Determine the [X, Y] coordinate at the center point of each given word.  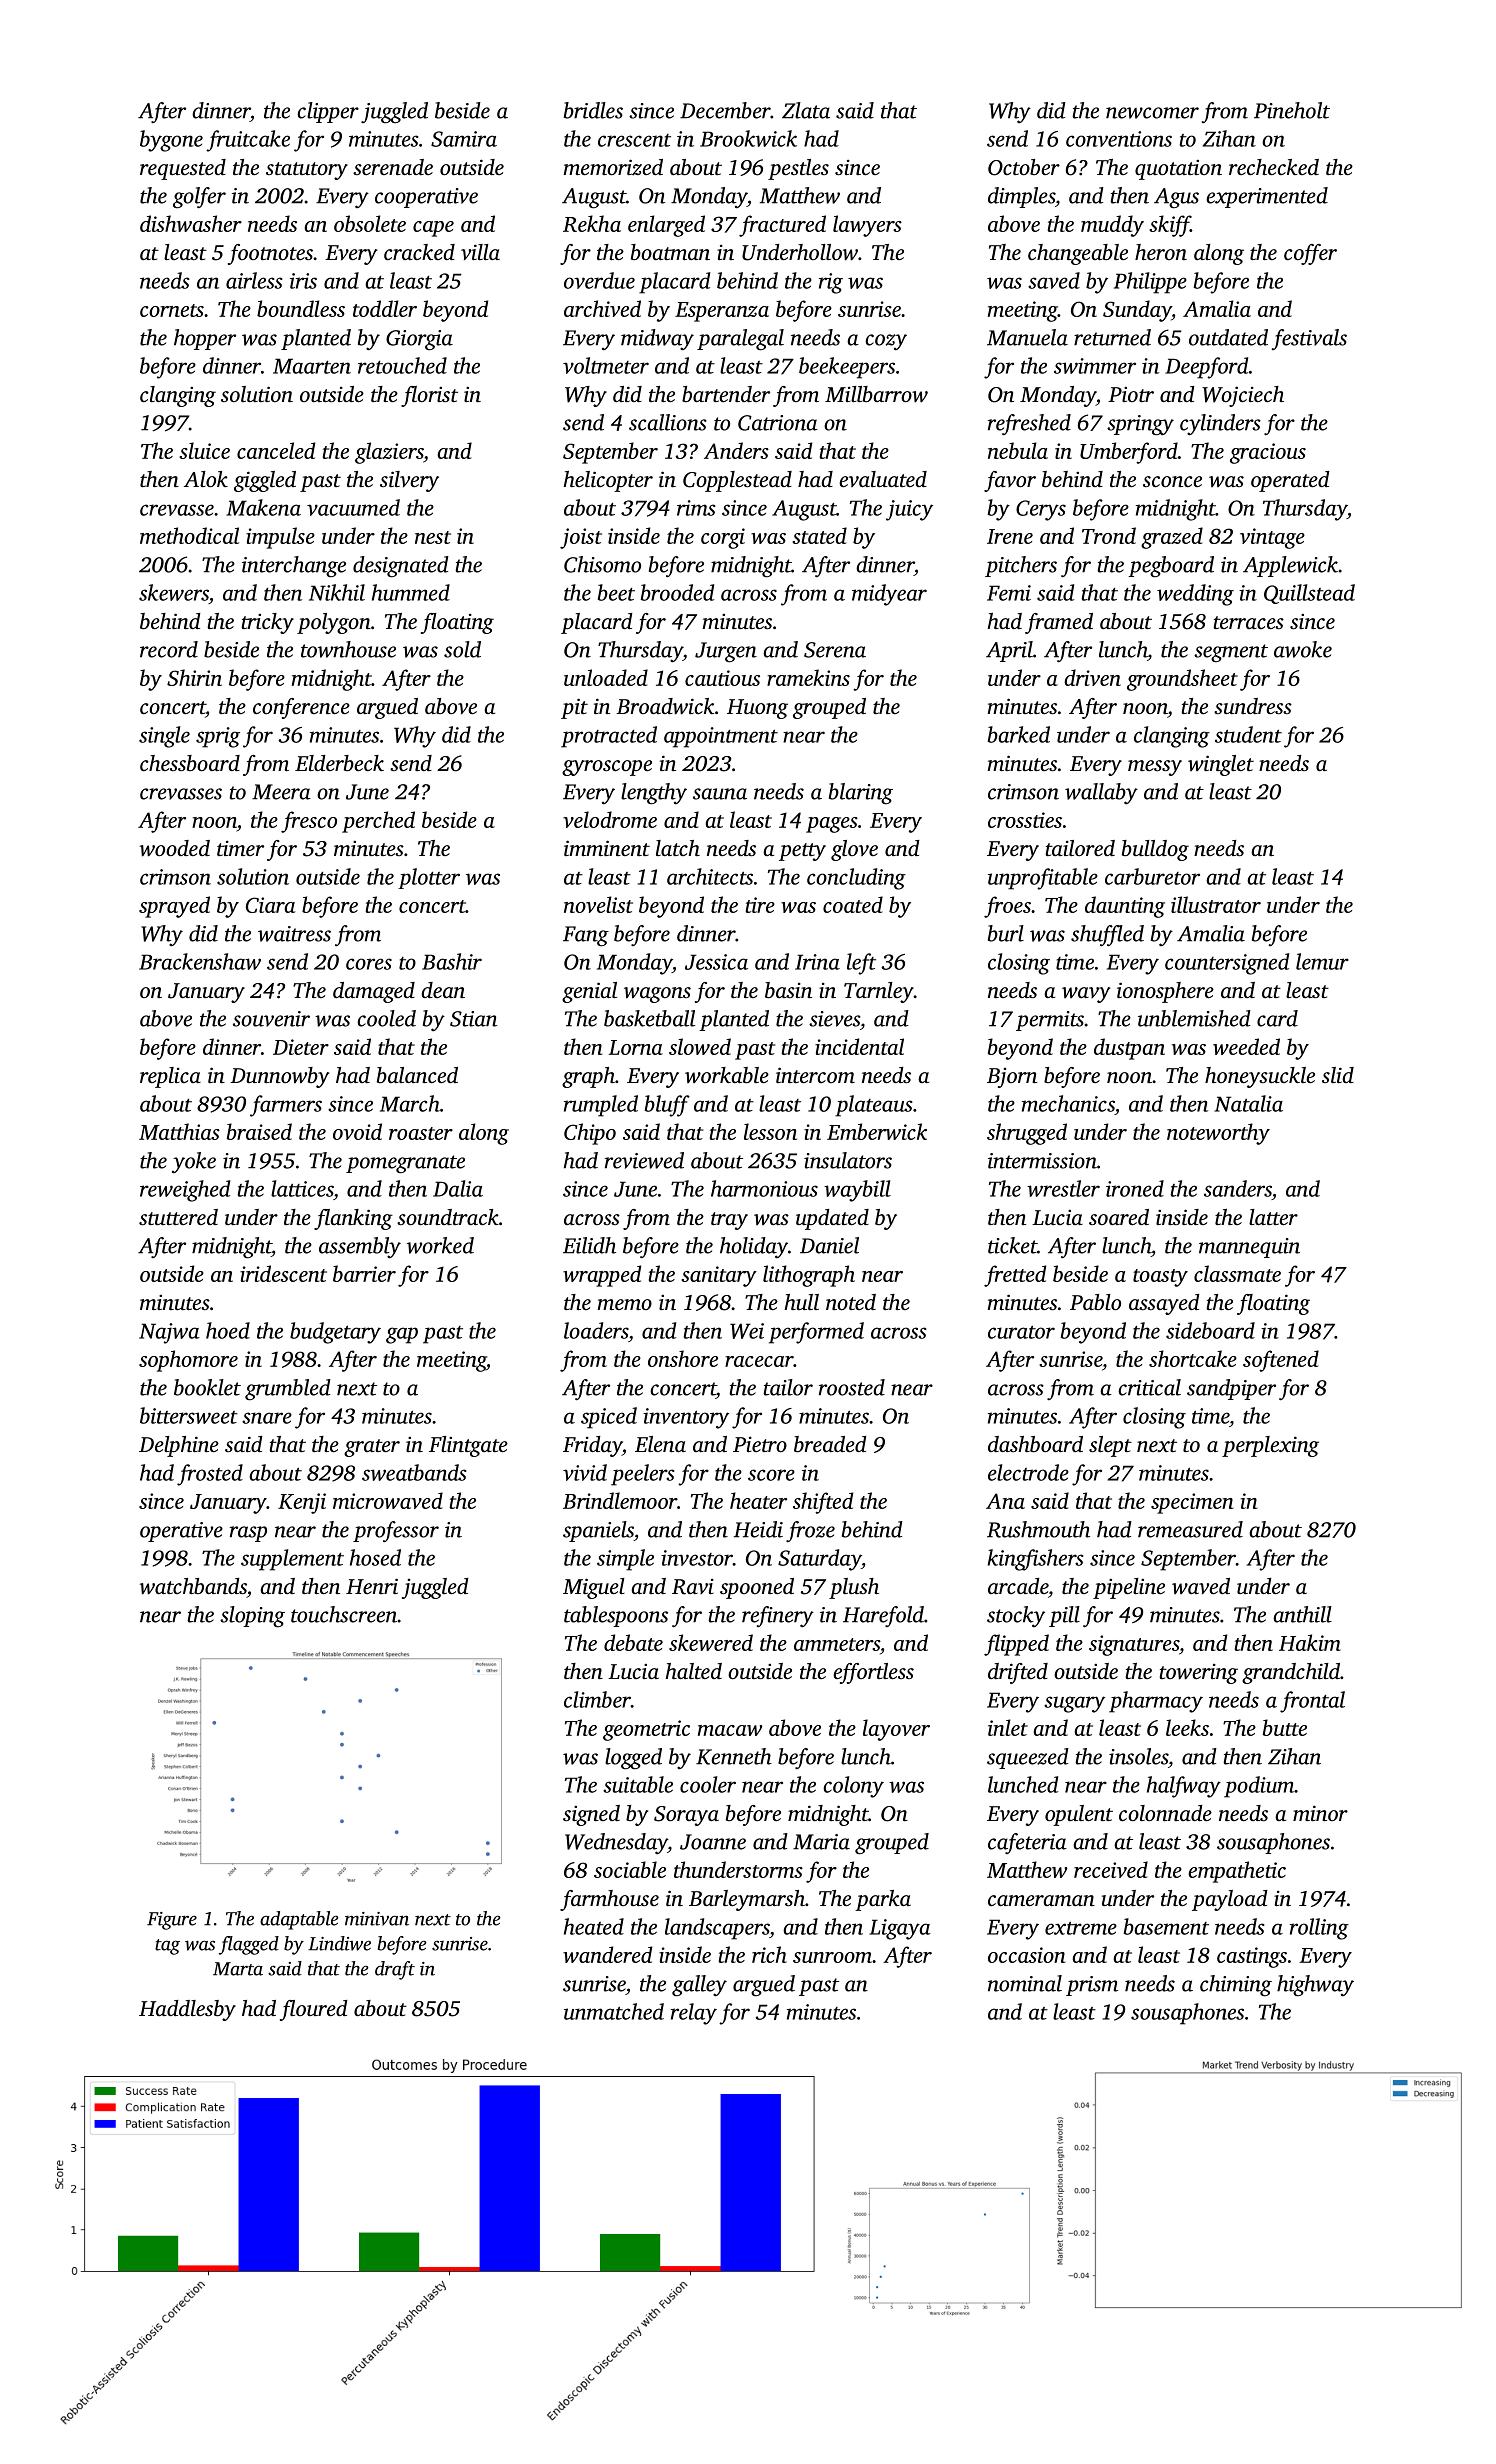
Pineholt [1292, 110]
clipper [328, 112]
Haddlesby [187, 2010]
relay [694, 2014]
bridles [593, 110]
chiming [1236, 1986]
